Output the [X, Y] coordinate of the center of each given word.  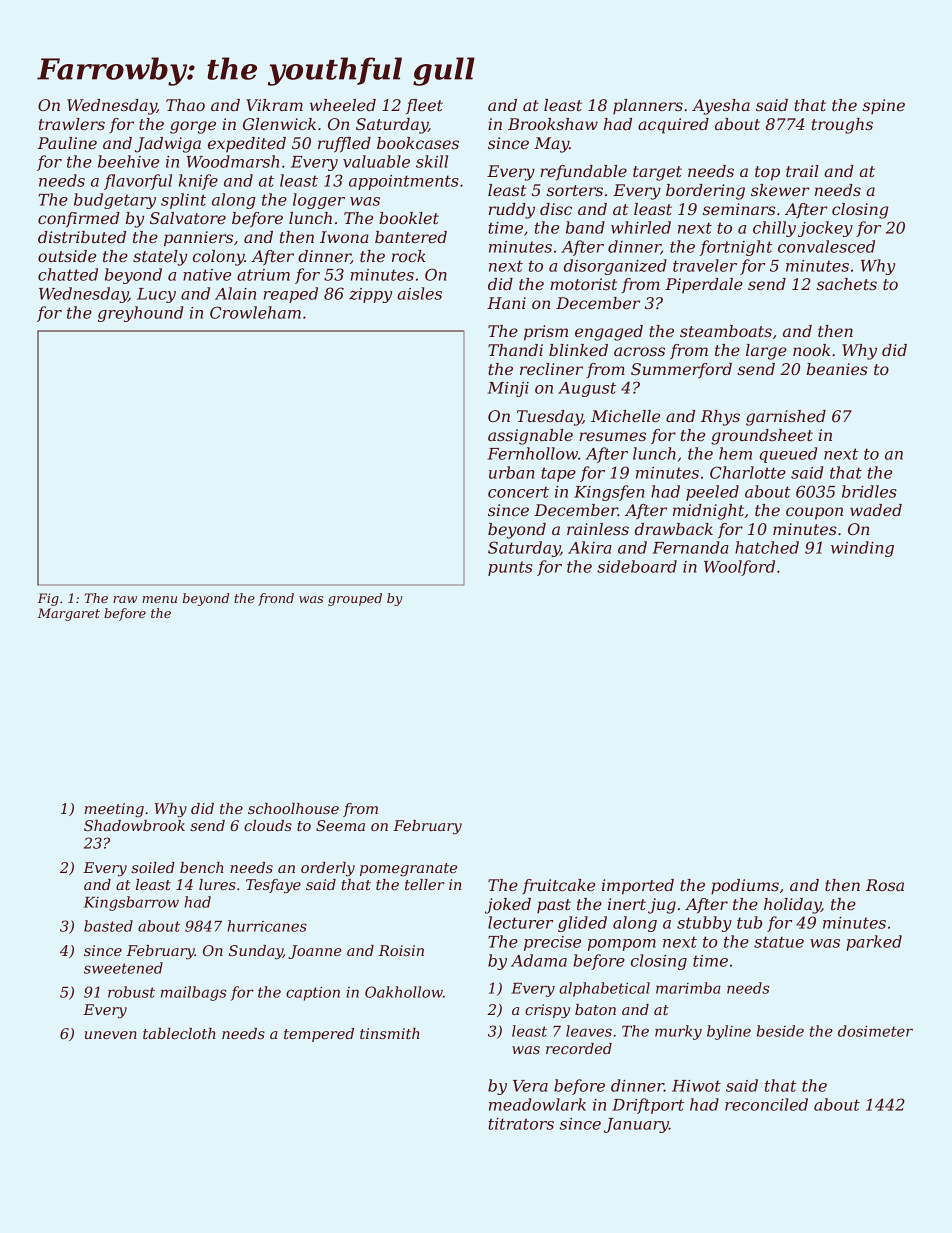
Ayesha [721, 107]
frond [276, 599]
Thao [185, 105]
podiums [745, 887]
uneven [111, 1035]
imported [638, 887]
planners [648, 107]
